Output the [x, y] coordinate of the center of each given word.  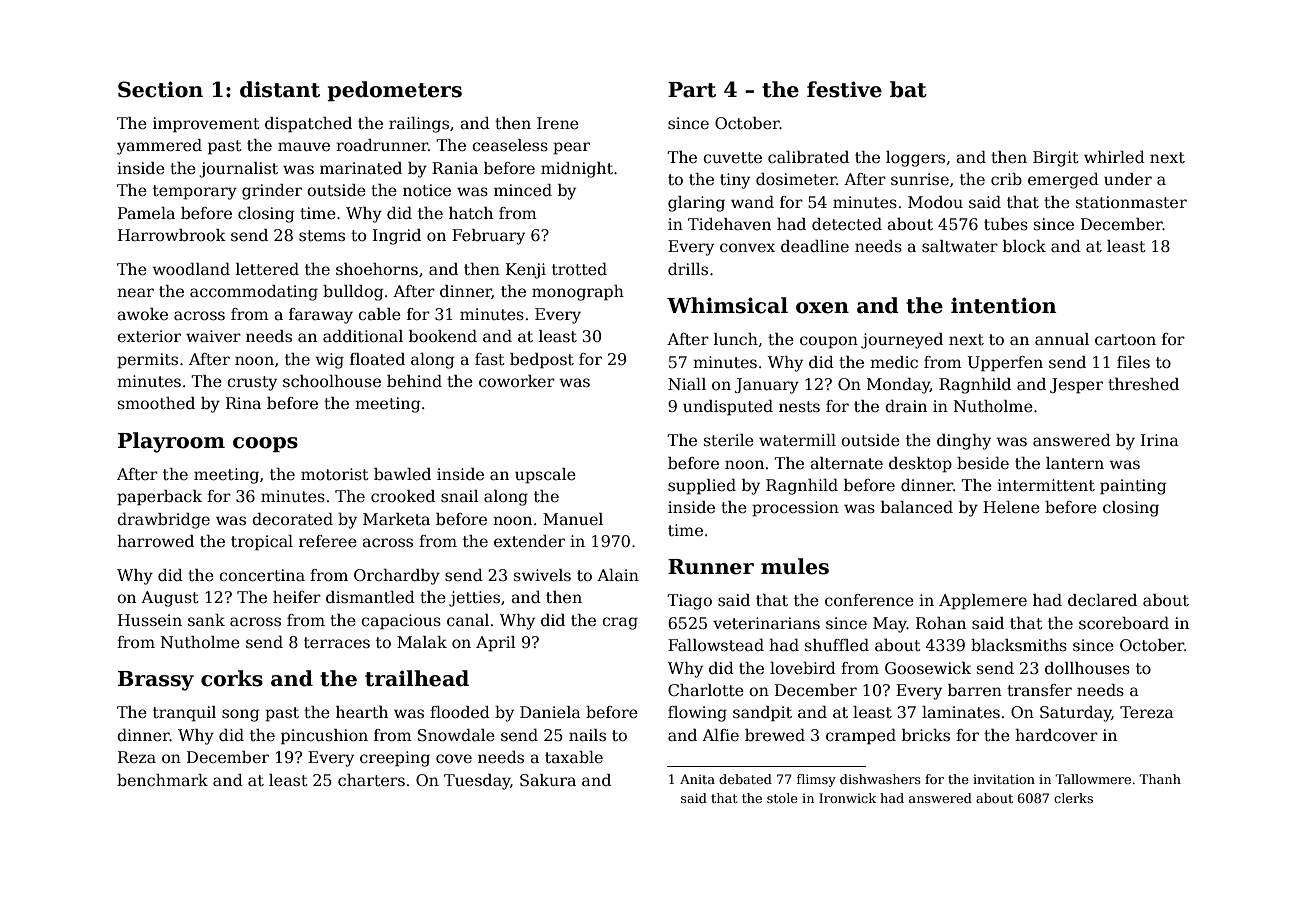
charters [371, 780]
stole [782, 798]
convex [747, 247]
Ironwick [847, 798]
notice [427, 190]
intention [1003, 305]
